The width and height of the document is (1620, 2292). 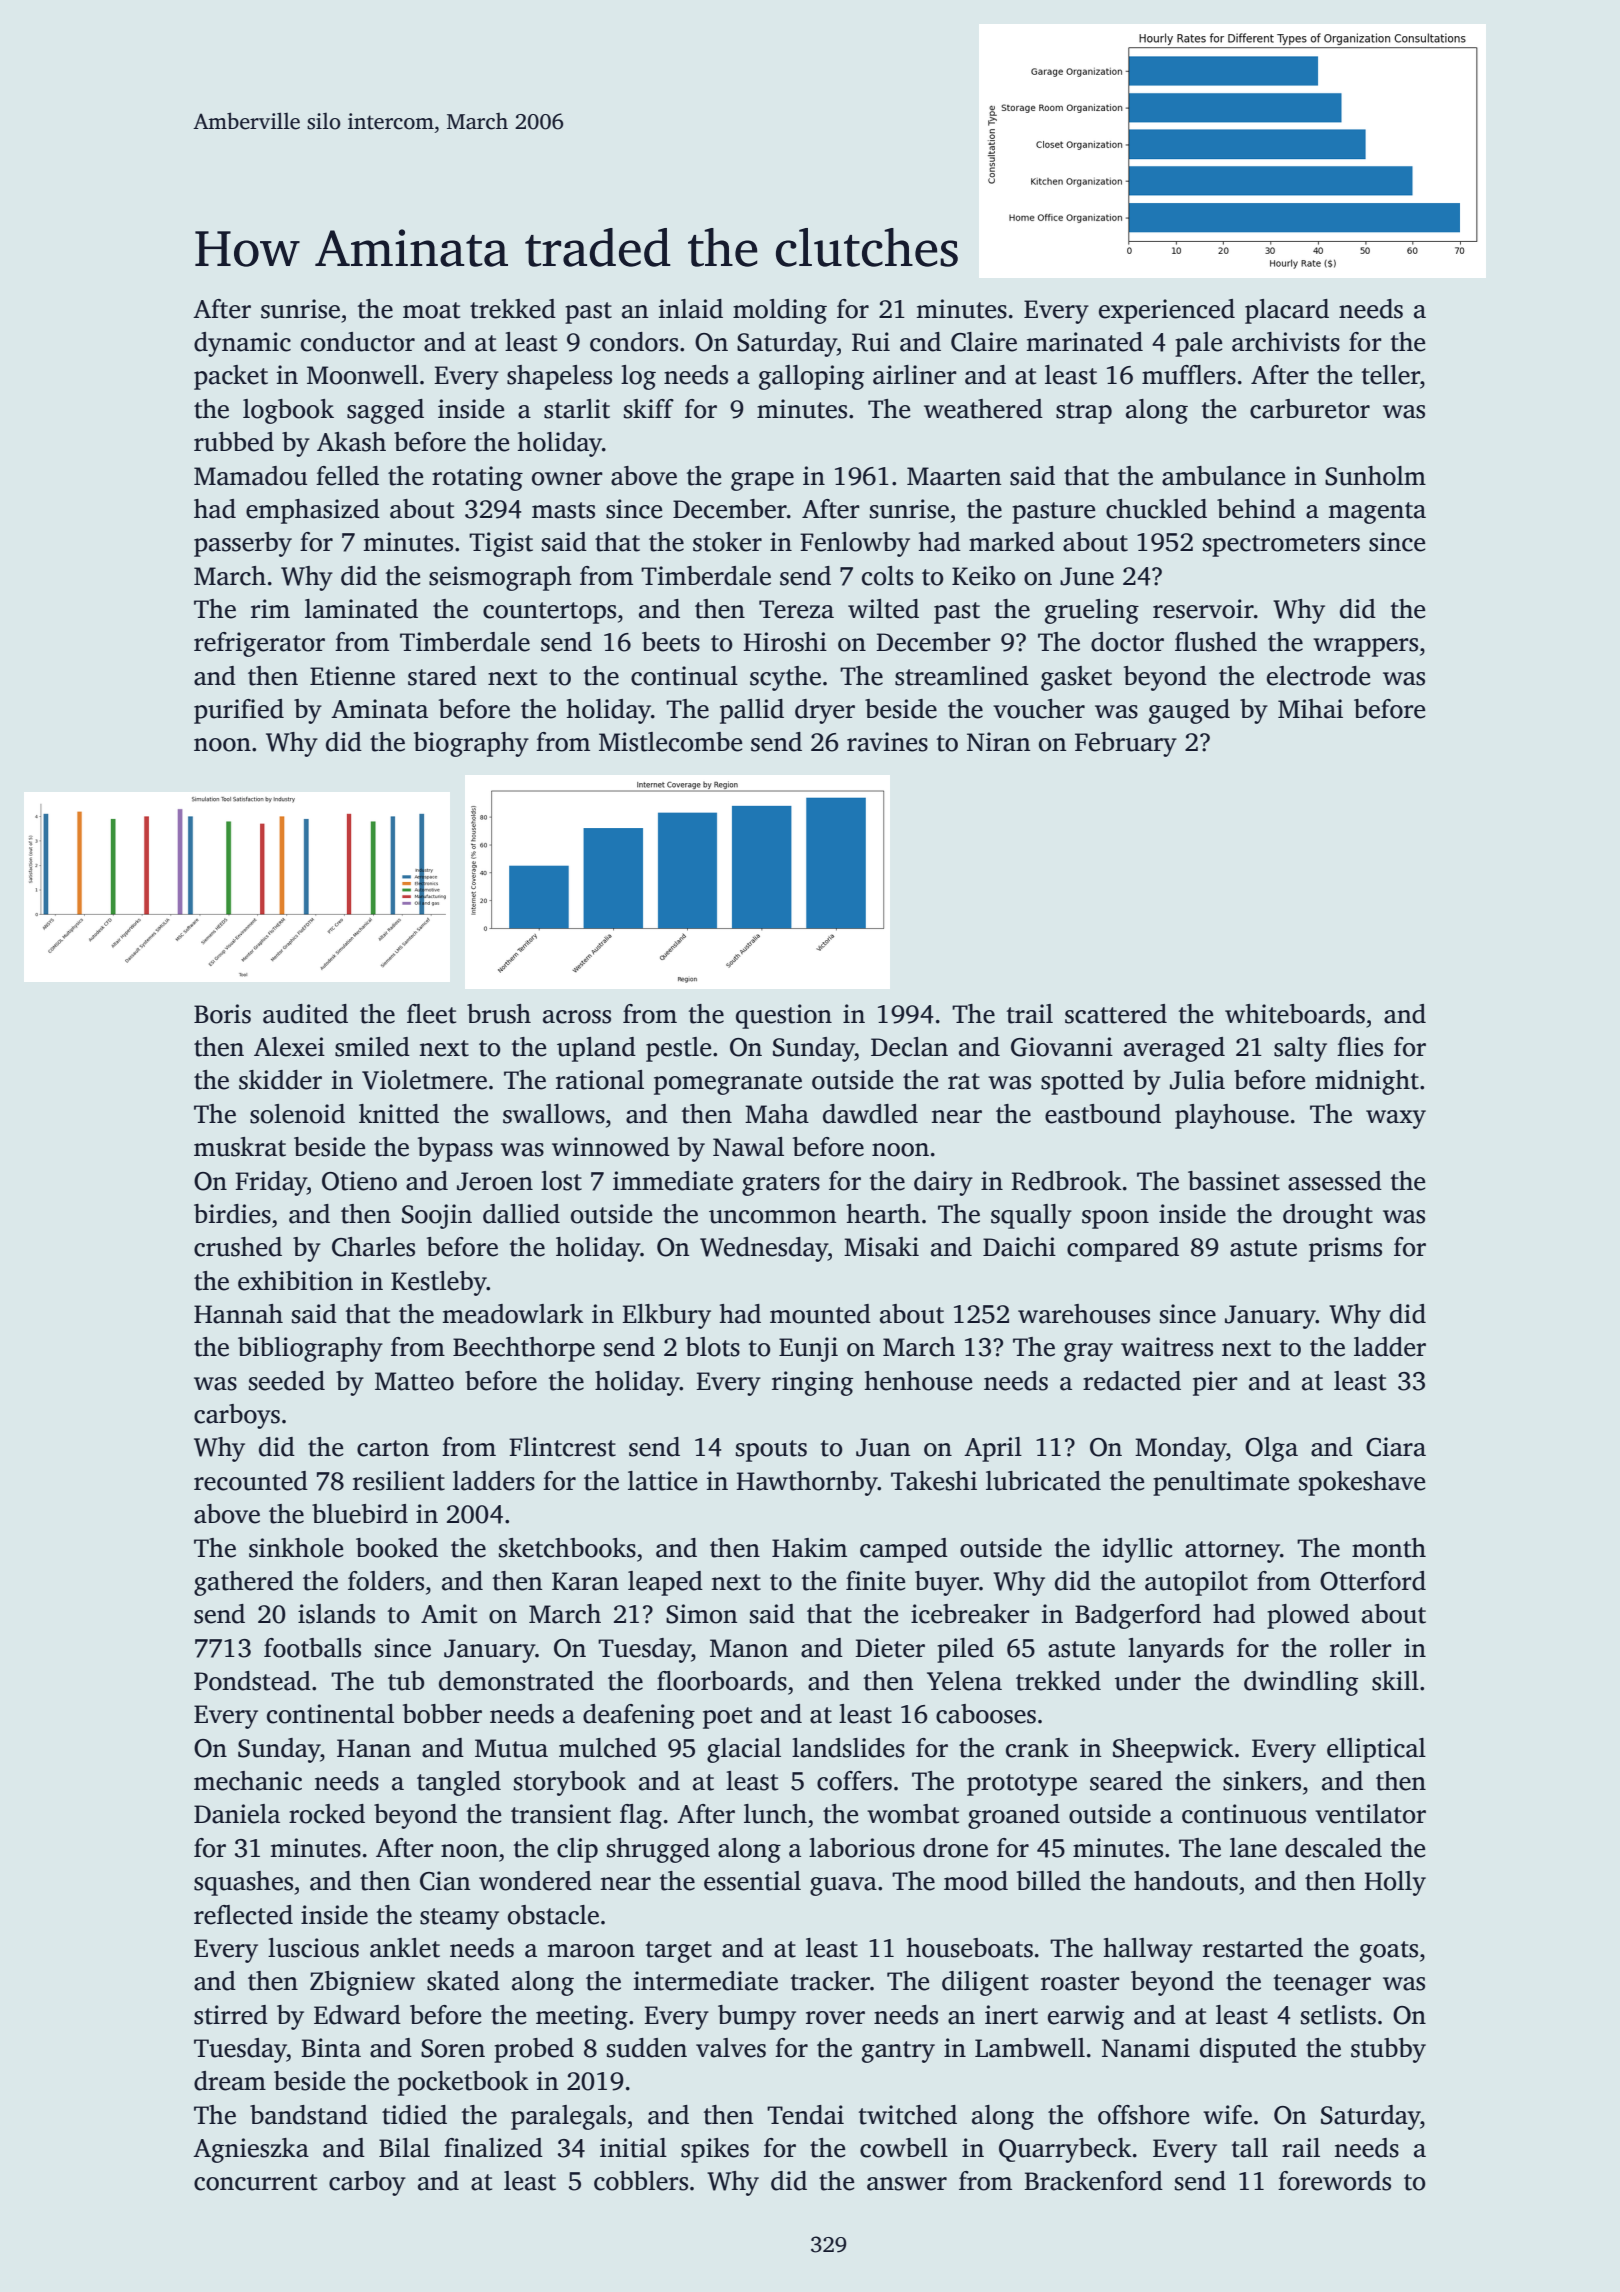 What do you see at coordinates (772, 1217) in the document?
I see `uncommon` at bounding box center [772, 1217].
